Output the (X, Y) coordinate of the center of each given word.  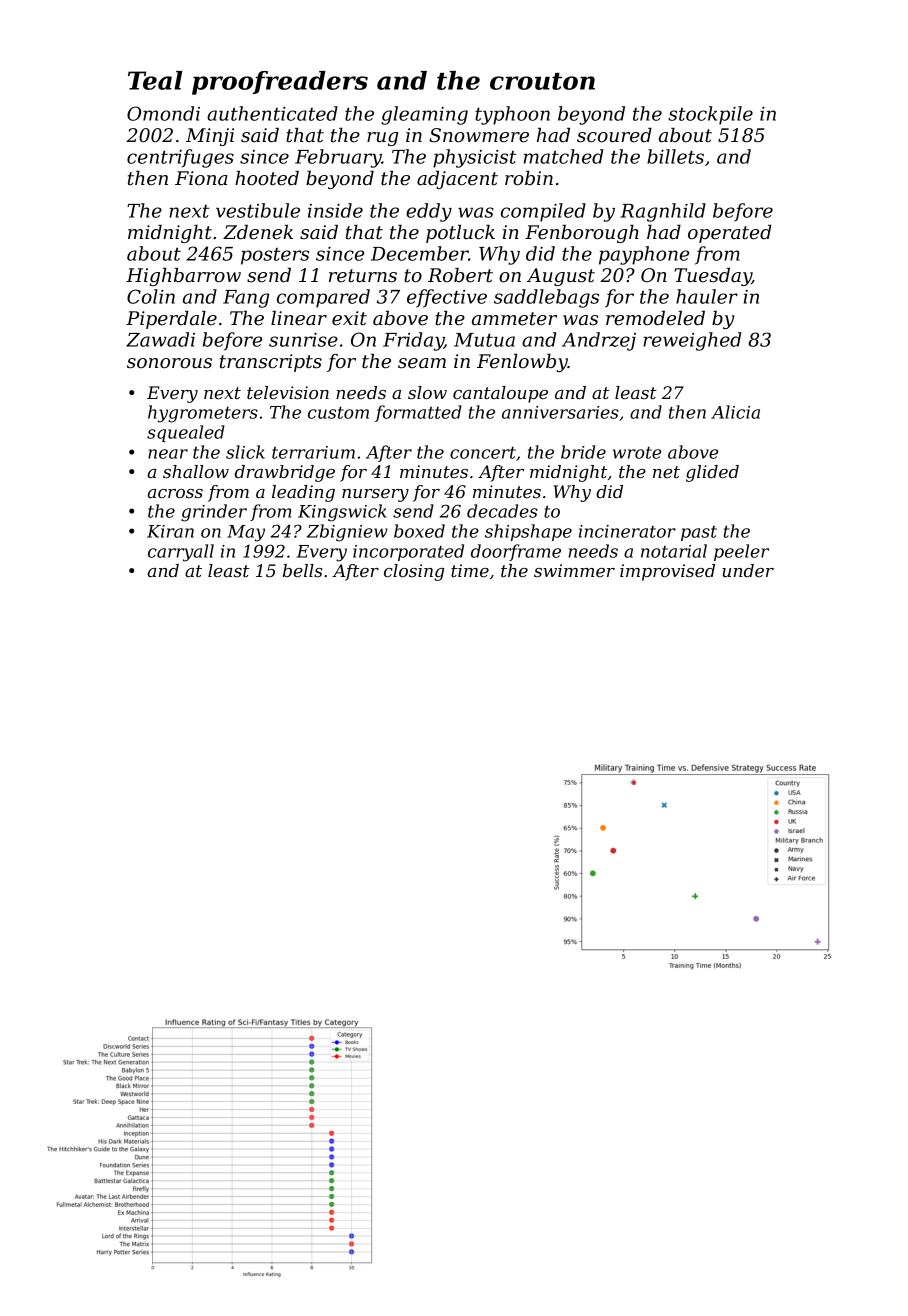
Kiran (170, 531)
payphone (644, 255)
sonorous (169, 363)
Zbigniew (347, 533)
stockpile (710, 115)
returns (363, 276)
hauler (707, 296)
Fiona (201, 178)
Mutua (484, 340)
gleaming (424, 115)
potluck (460, 234)
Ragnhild (663, 212)
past (699, 533)
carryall (181, 553)
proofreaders (280, 83)
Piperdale (171, 320)
